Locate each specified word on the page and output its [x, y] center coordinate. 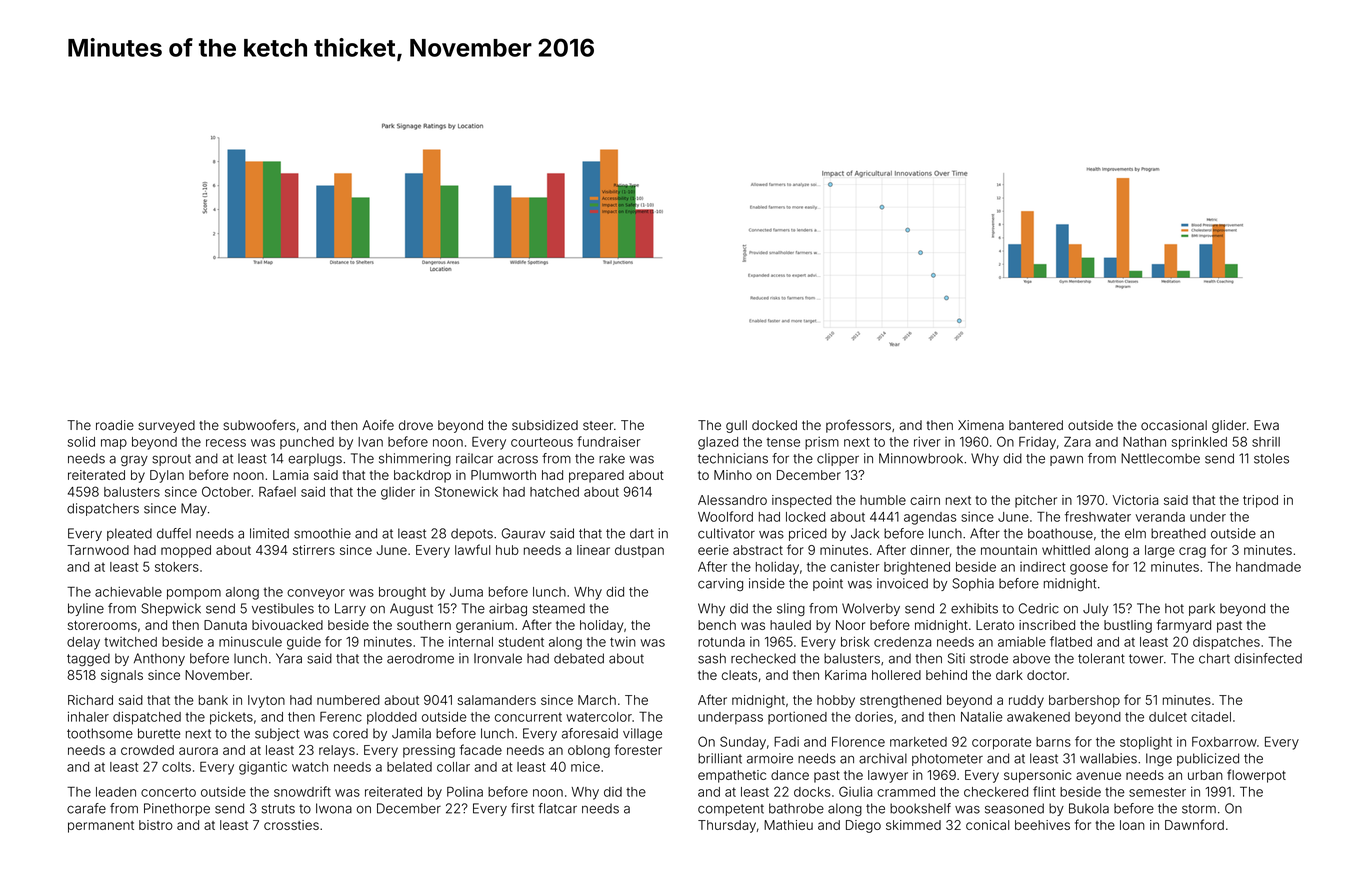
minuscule [250, 641]
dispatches [1226, 643]
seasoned [1014, 808]
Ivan [370, 442]
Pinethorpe [177, 809]
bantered [1036, 425]
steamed [559, 608]
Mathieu [788, 825]
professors [858, 426]
